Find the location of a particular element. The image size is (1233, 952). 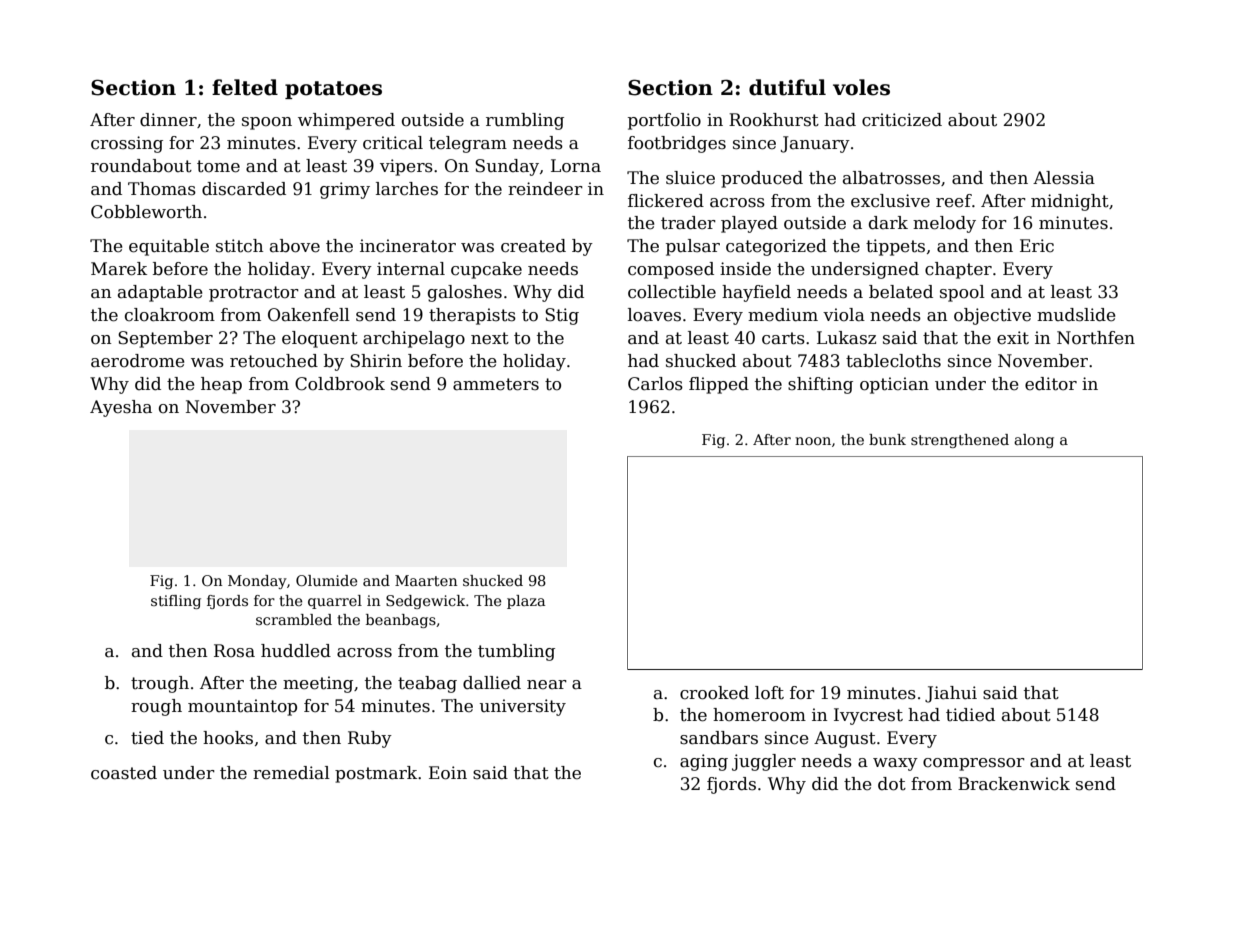

aging is located at coordinates (704, 762).
